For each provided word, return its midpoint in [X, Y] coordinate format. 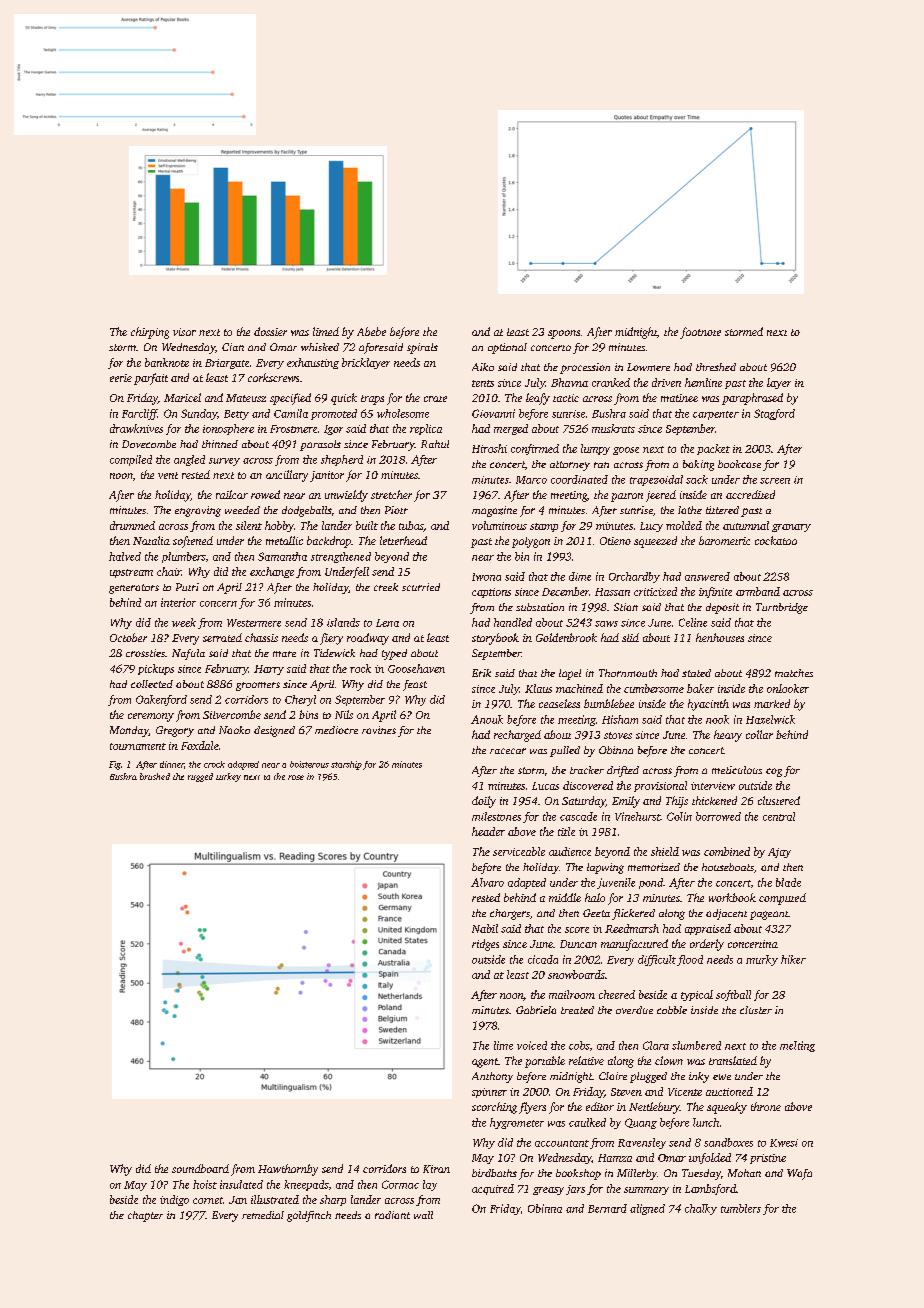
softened [193, 542]
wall [423, 1215]
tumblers [741, 1208]
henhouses [720, 637]
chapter [145, 1216]
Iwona [486, 577]
